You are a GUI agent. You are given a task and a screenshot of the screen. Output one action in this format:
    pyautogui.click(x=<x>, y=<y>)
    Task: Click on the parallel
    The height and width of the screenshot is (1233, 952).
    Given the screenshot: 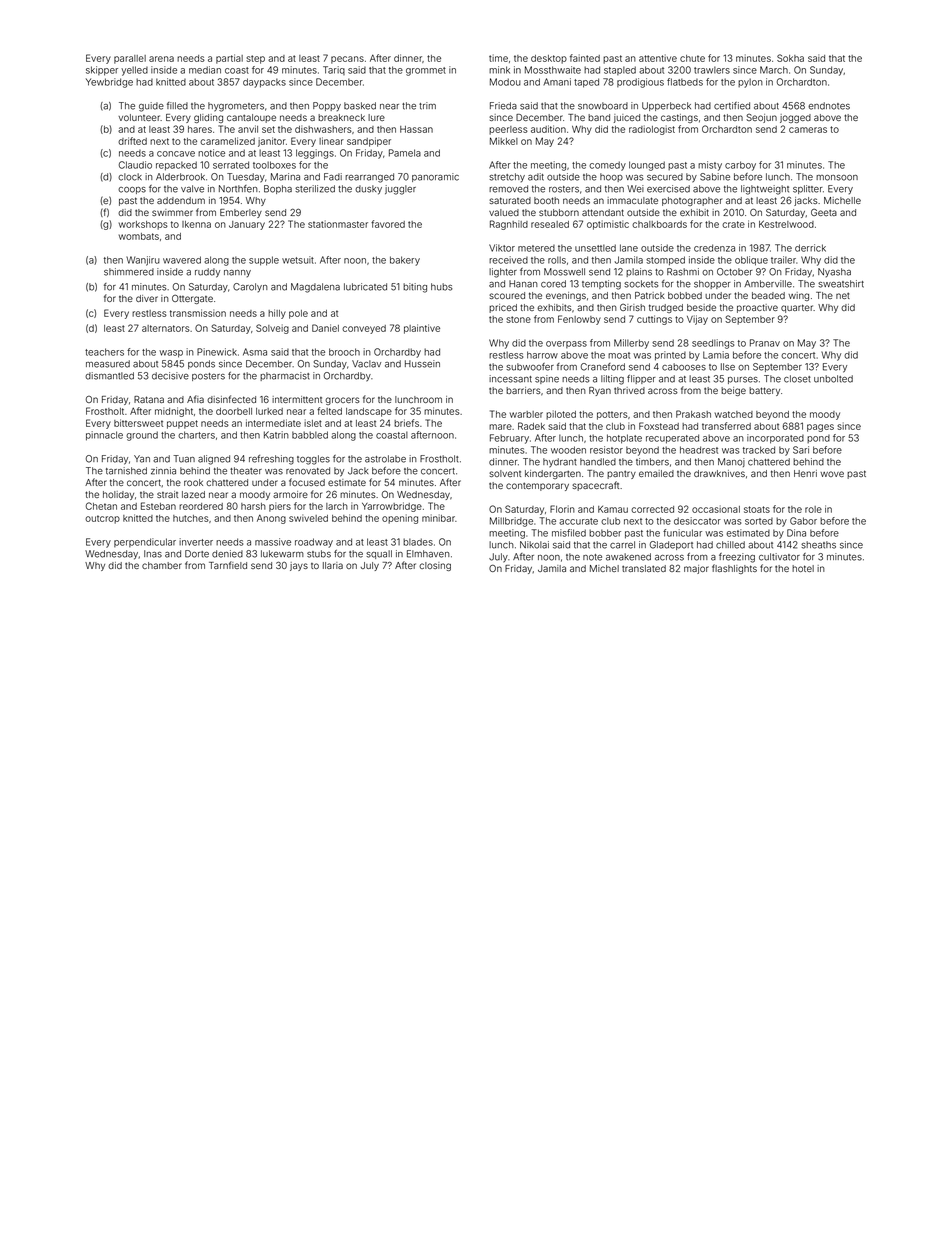 What is the action you would take?
    pyautogui.click(x=130, y=59)
